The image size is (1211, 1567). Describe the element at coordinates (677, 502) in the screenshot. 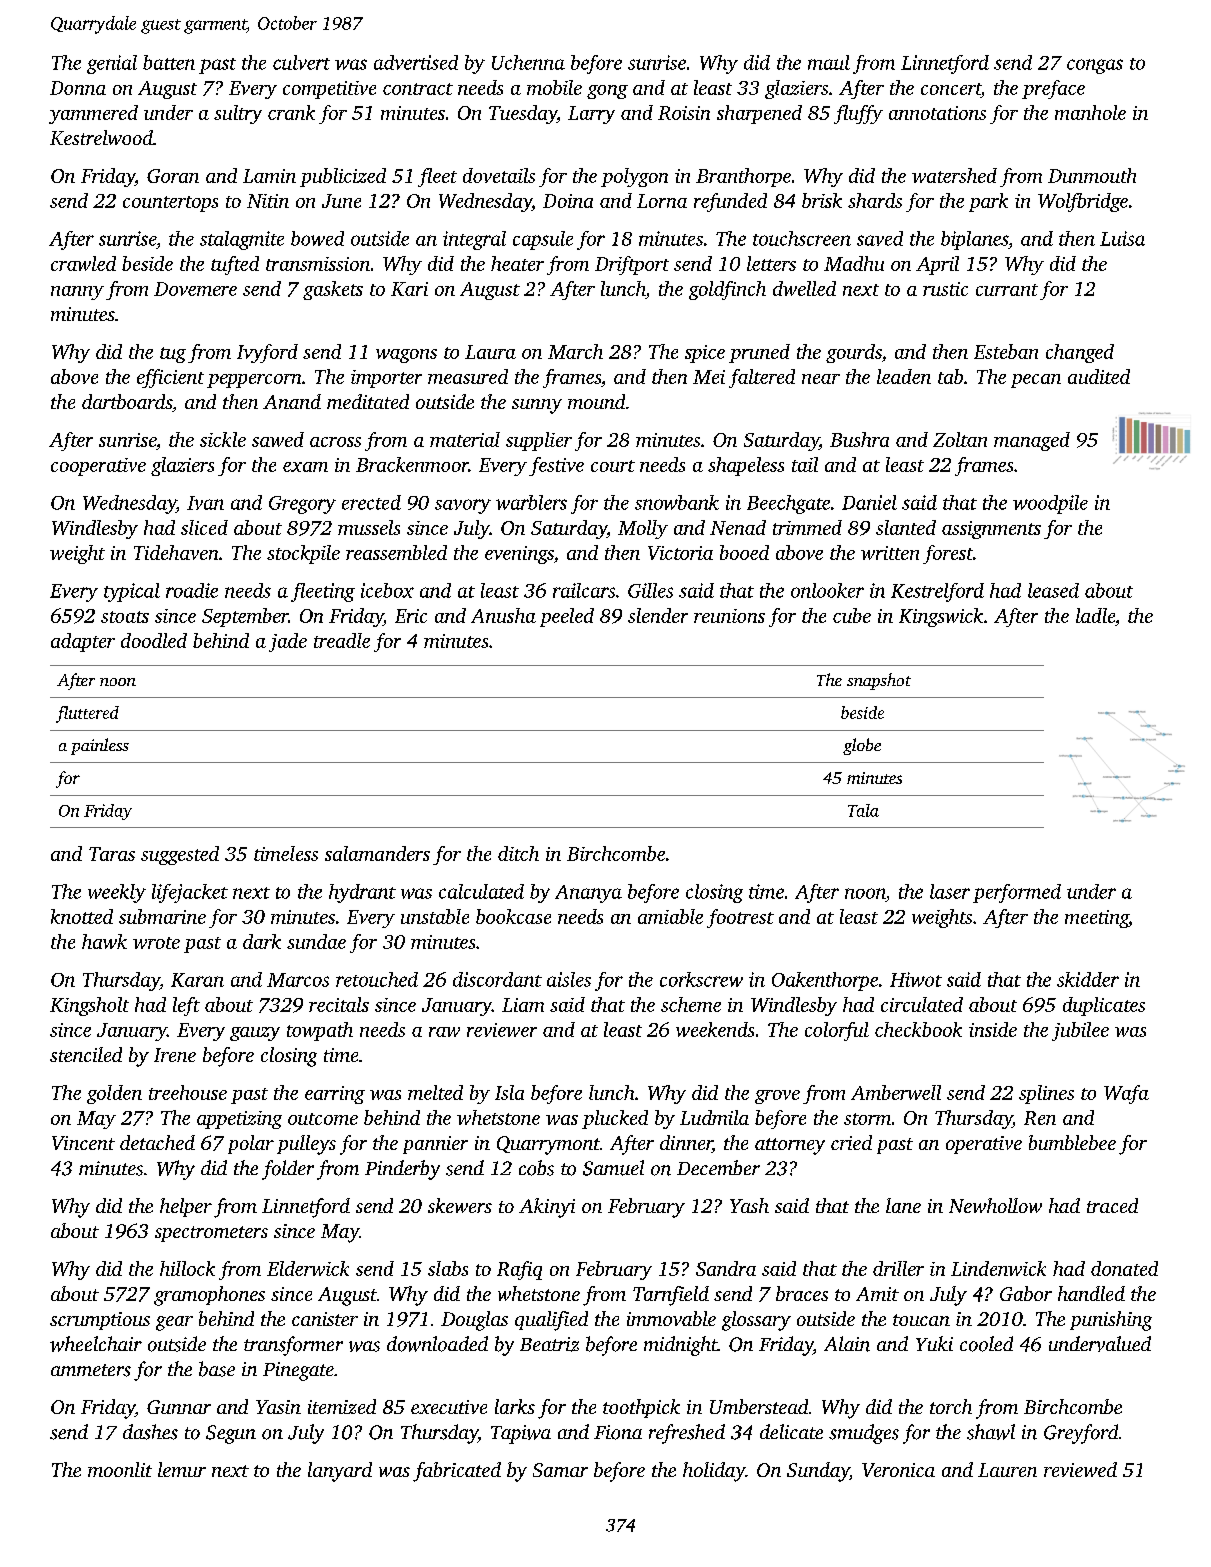

I see `snowbank` at that location.
